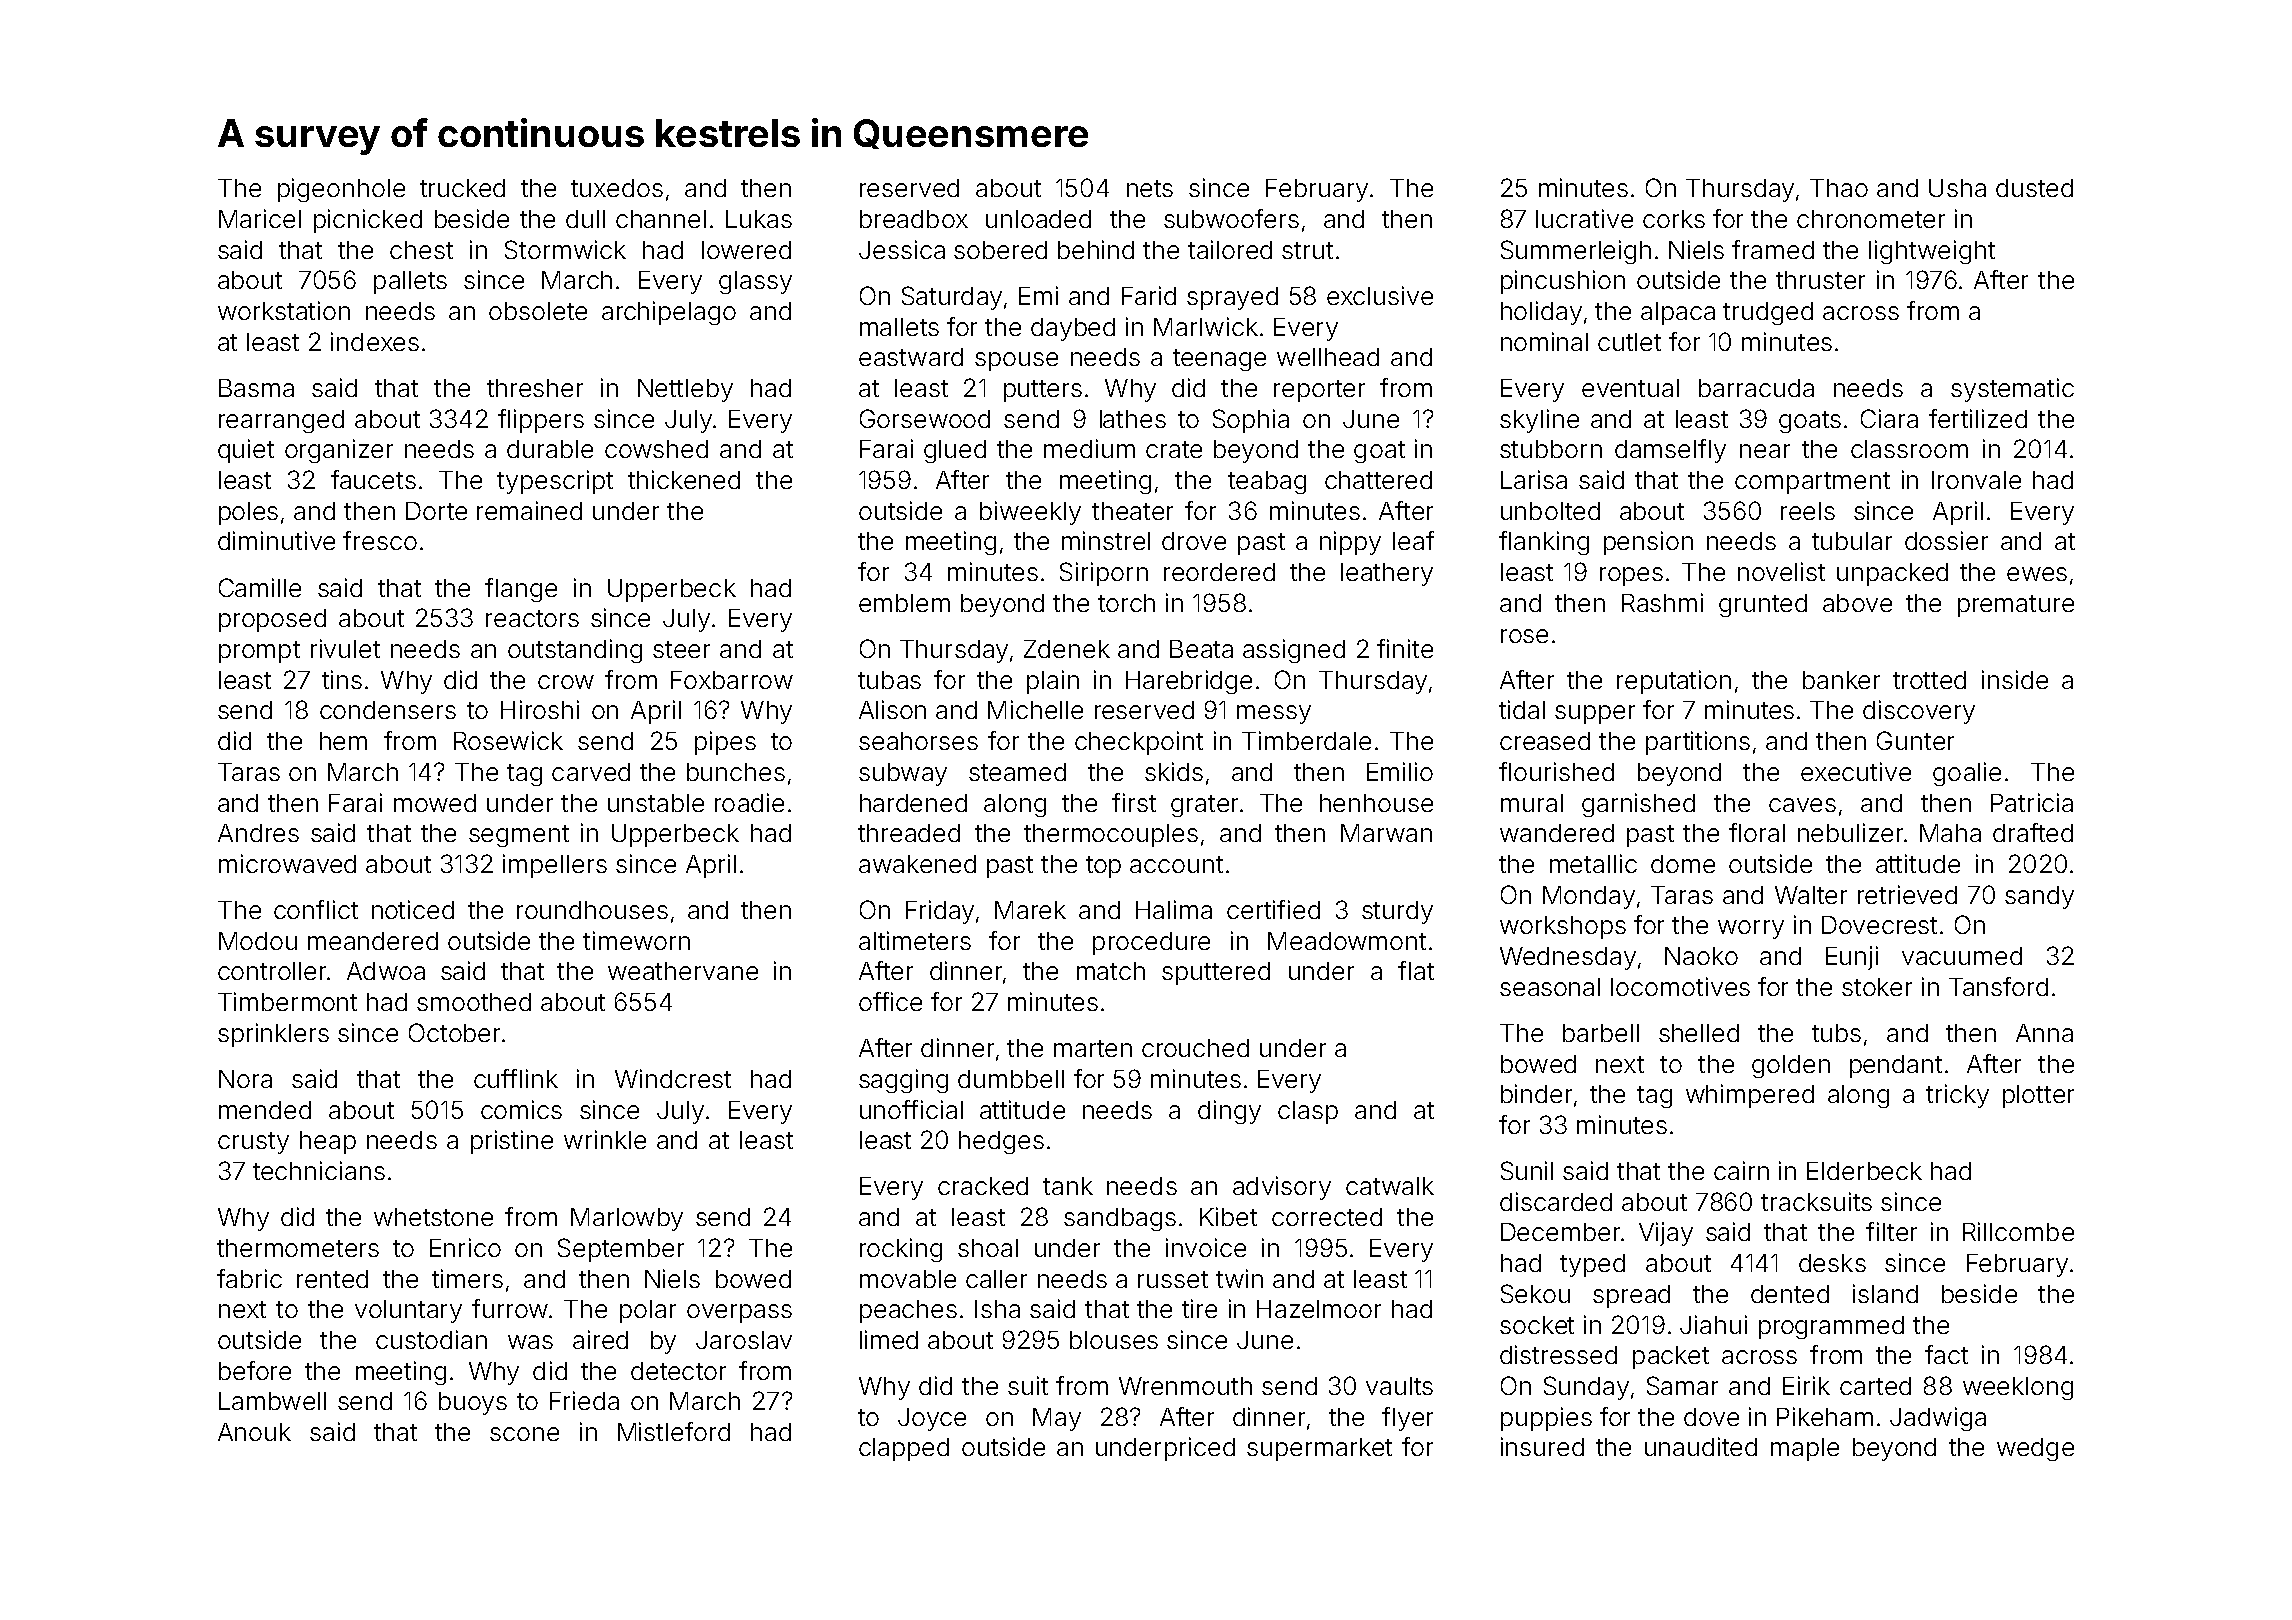  Describe the element at coordinates (1915, 740) in the screenshot. I see `Gunter` at that location.
